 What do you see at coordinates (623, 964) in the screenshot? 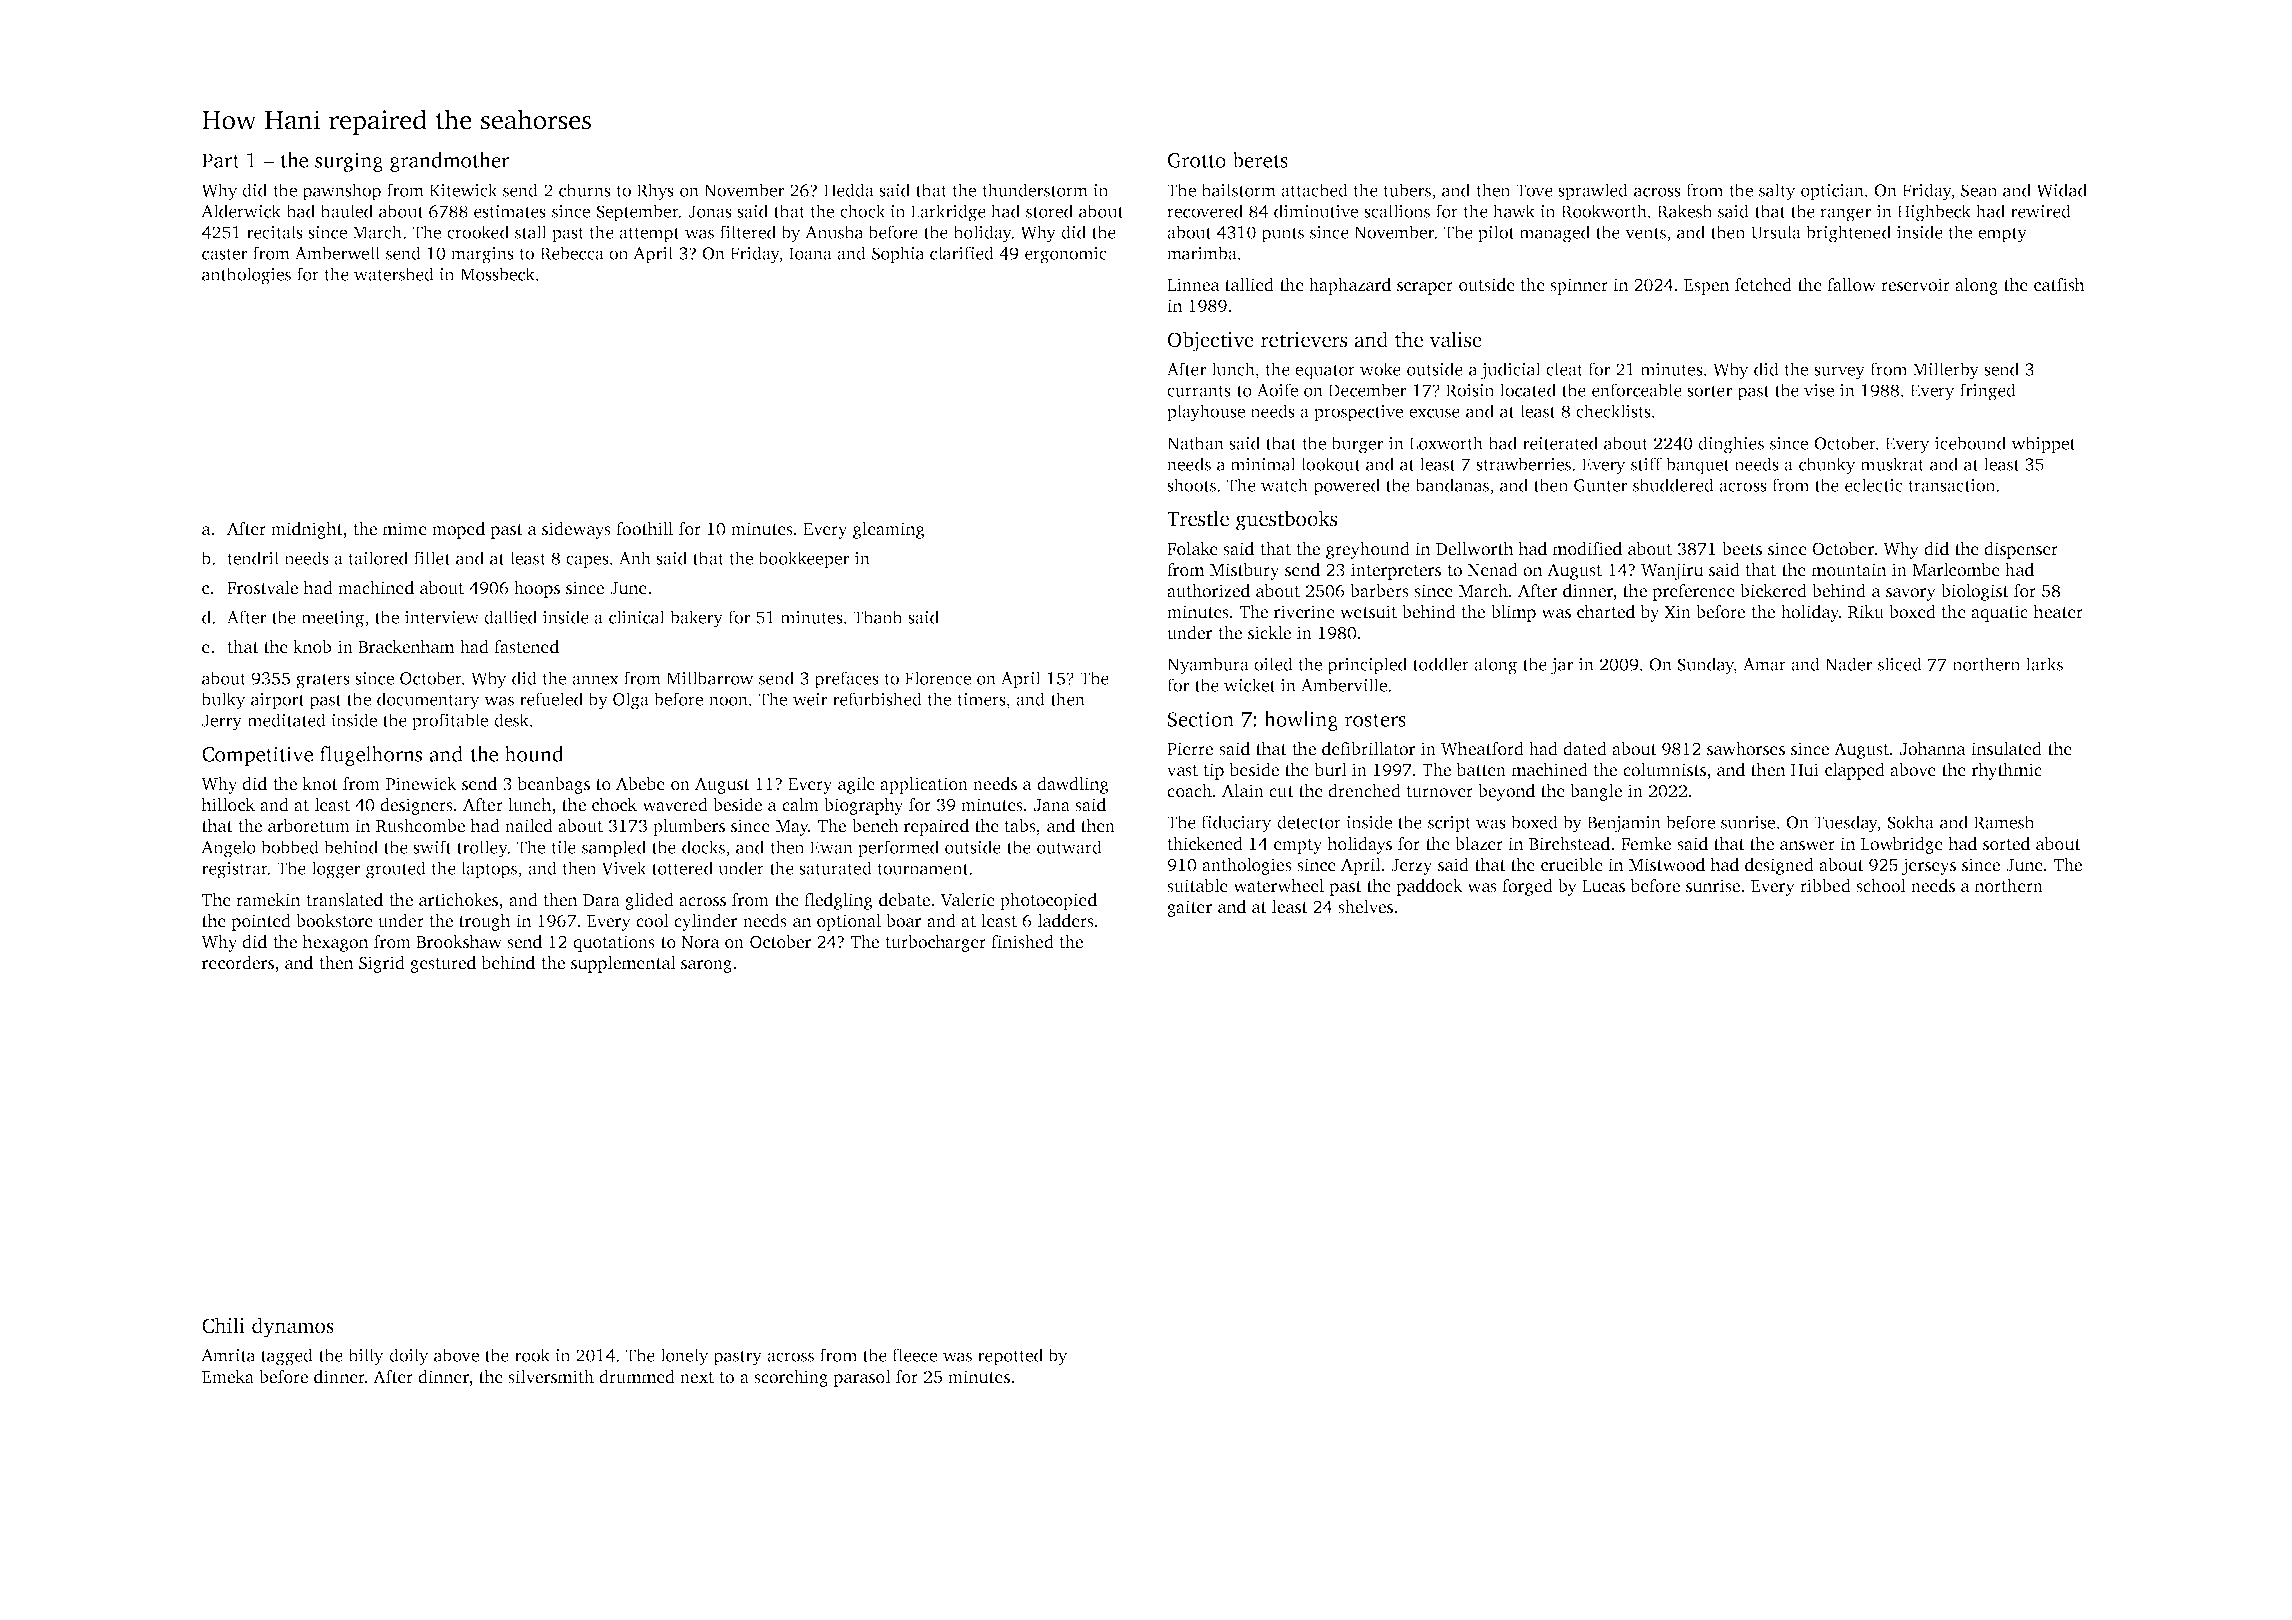
I see `supplemental` at bounding box center [623, 964].
